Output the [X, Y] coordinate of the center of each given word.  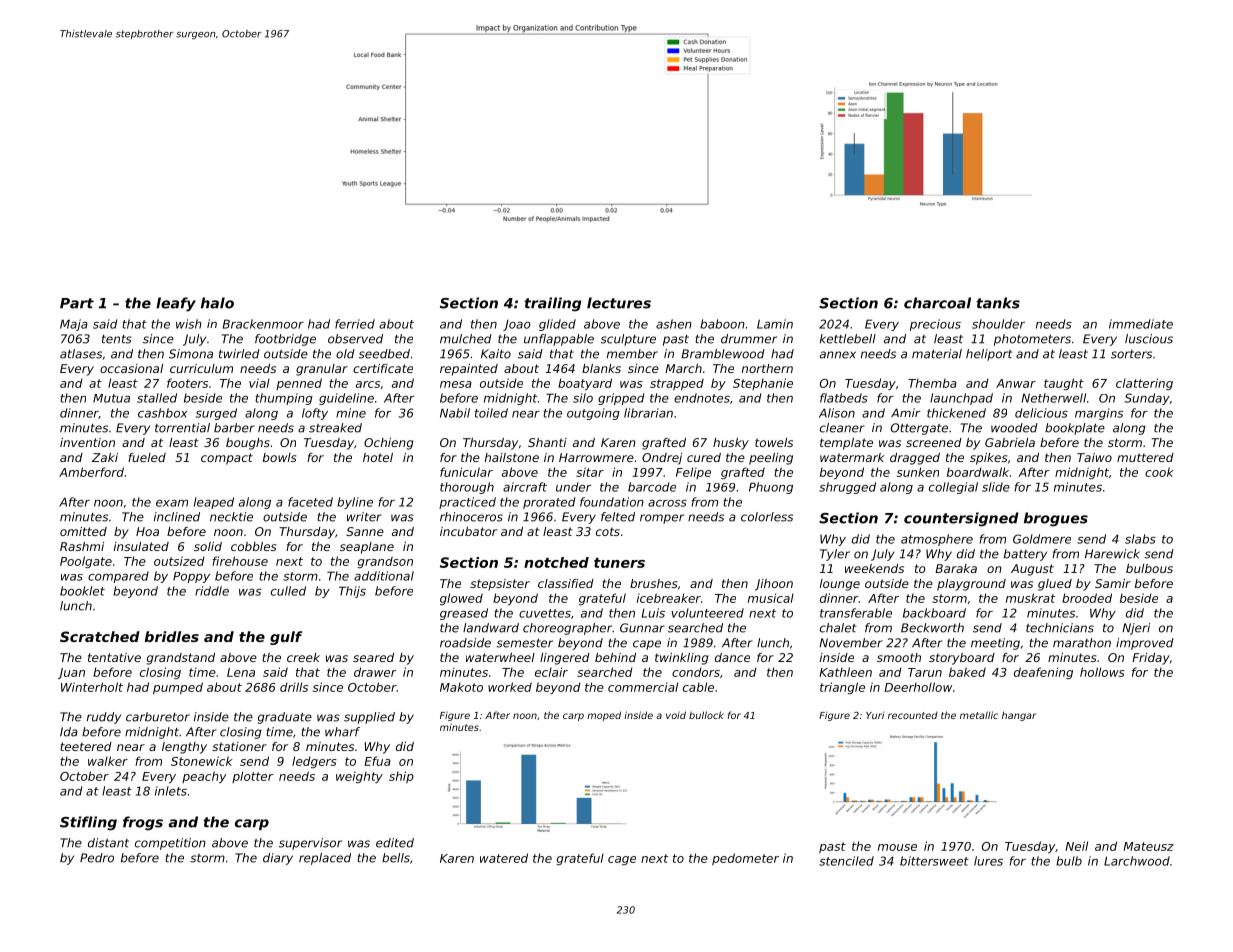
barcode [652, 487]
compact [227, 459]
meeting [995, 644]
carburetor [158, 717]
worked [510, 687]
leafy [176, 304]
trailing [553, 304]
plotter [252, 777]
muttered [1145, 457]
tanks [998, 303]
